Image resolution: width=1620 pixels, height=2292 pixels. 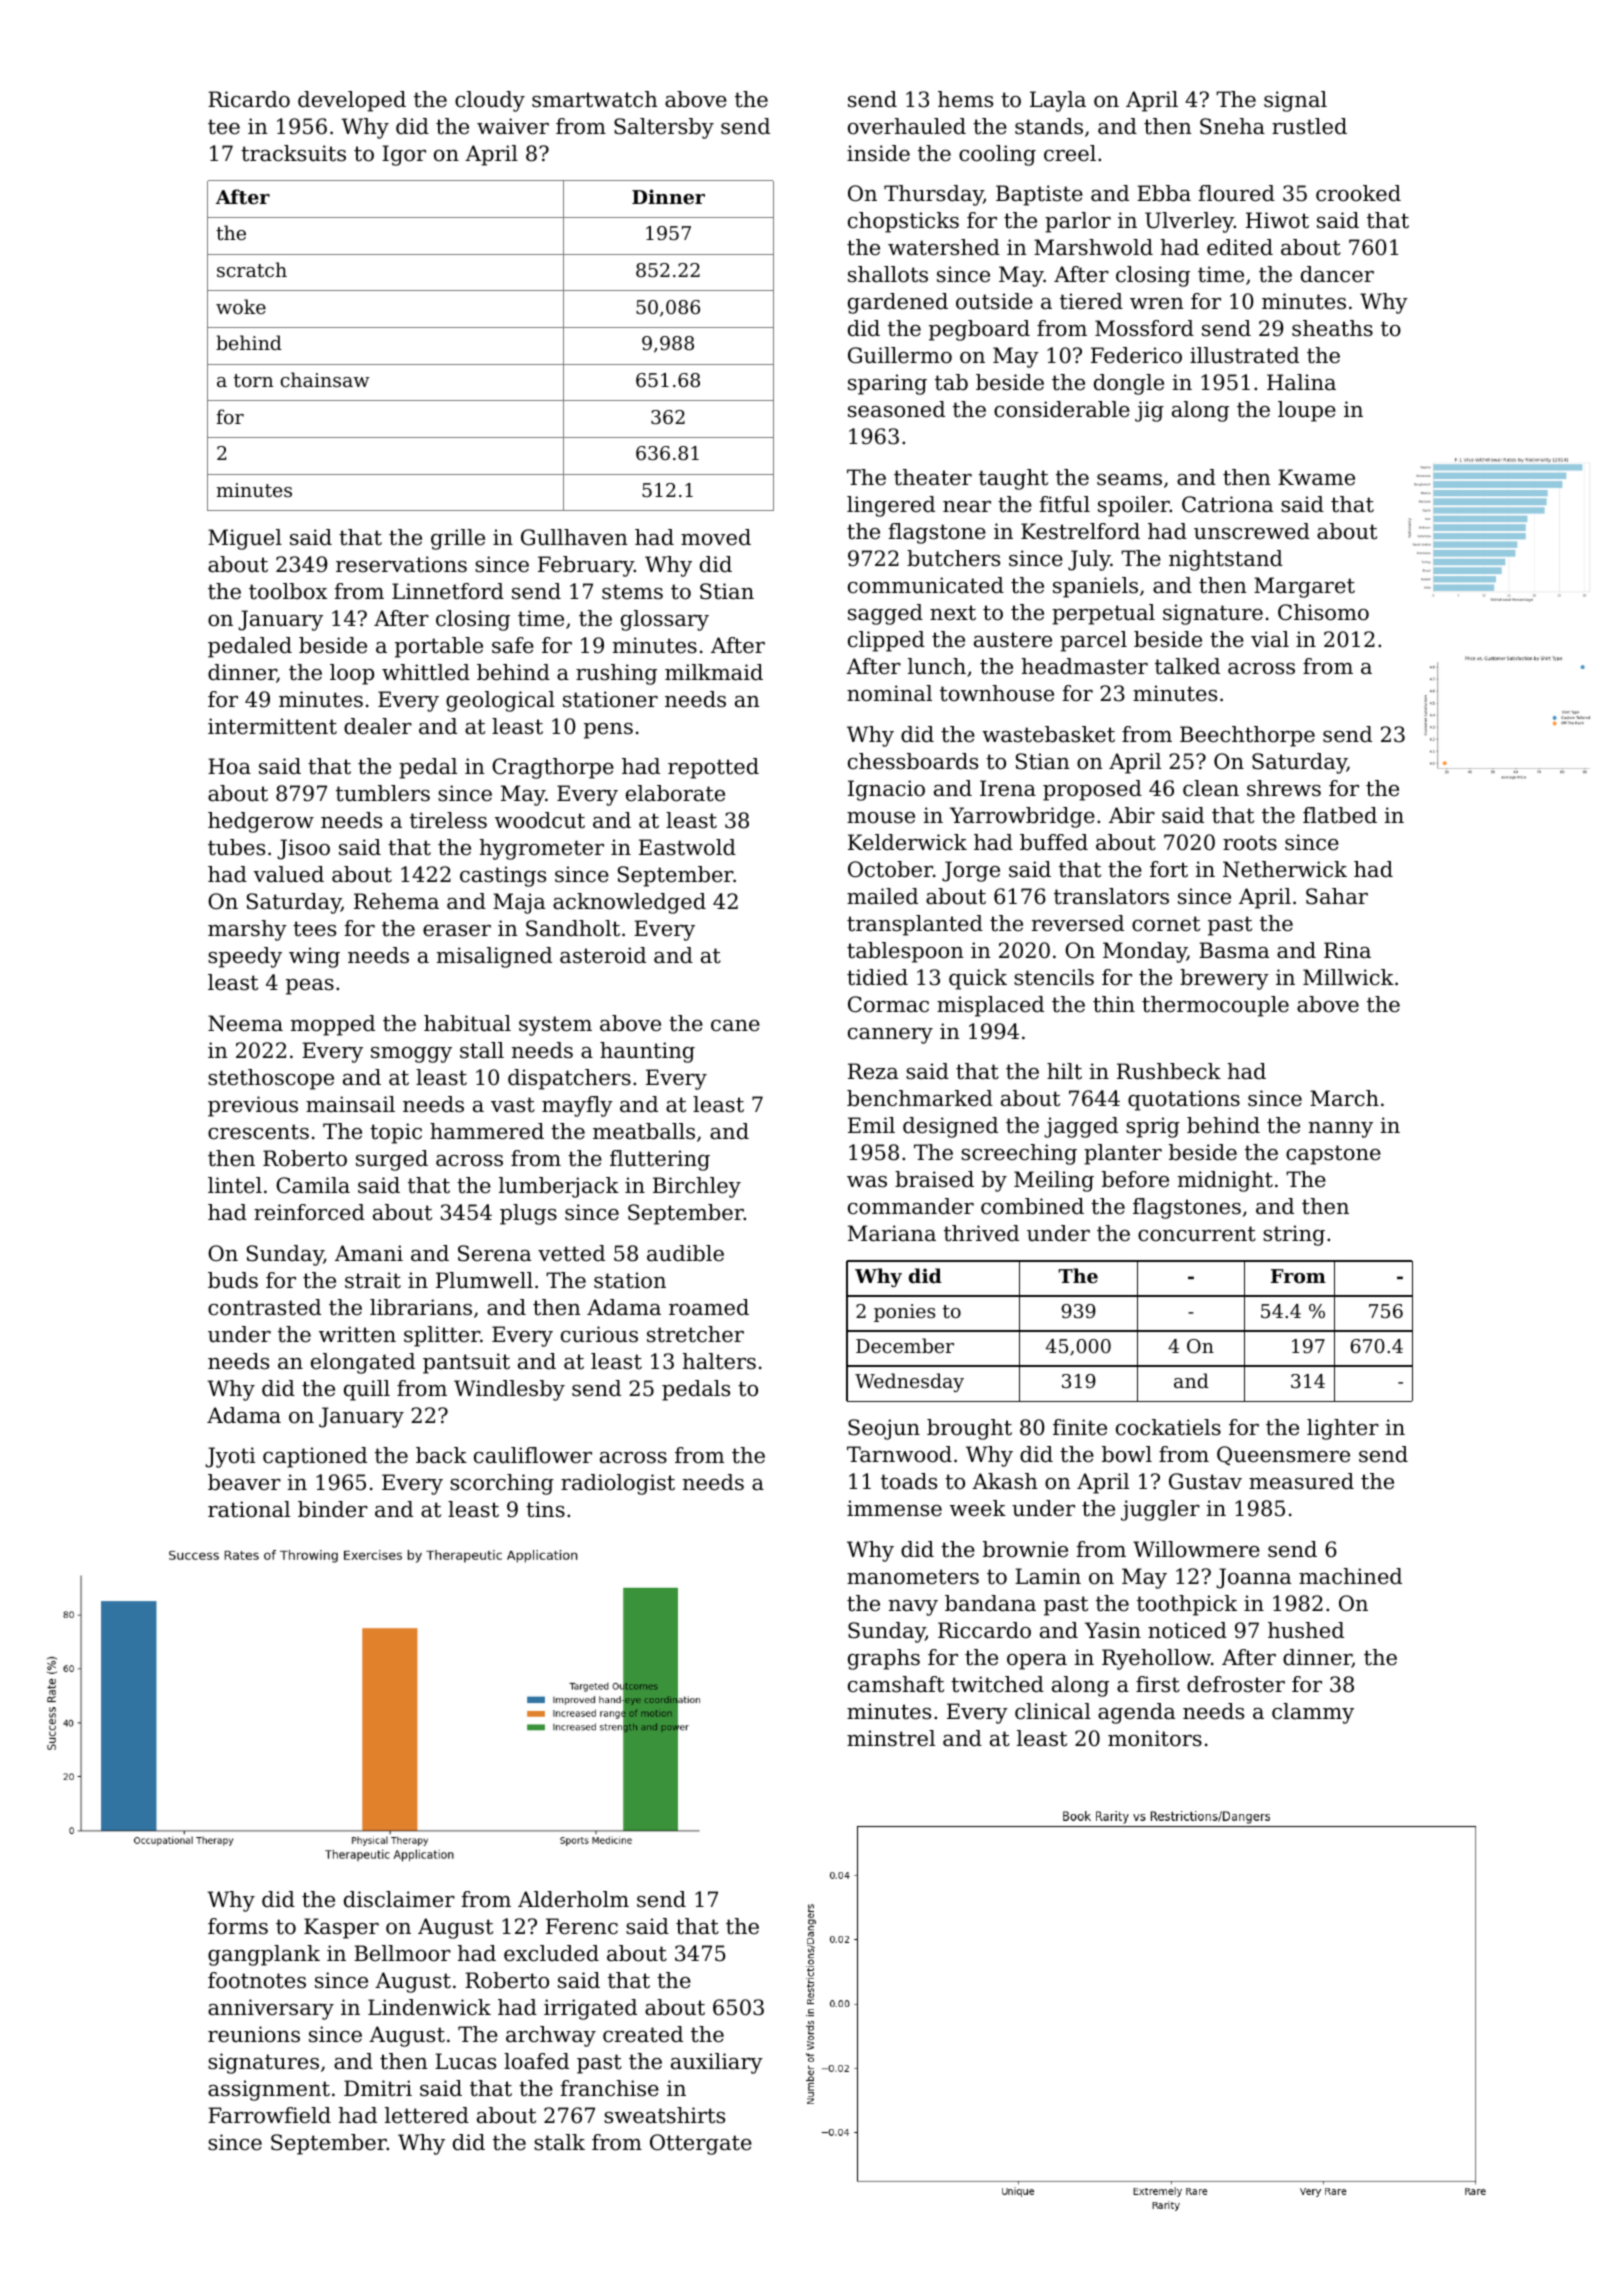 I want to click on hedgerow, so click(x=261, y=822).
